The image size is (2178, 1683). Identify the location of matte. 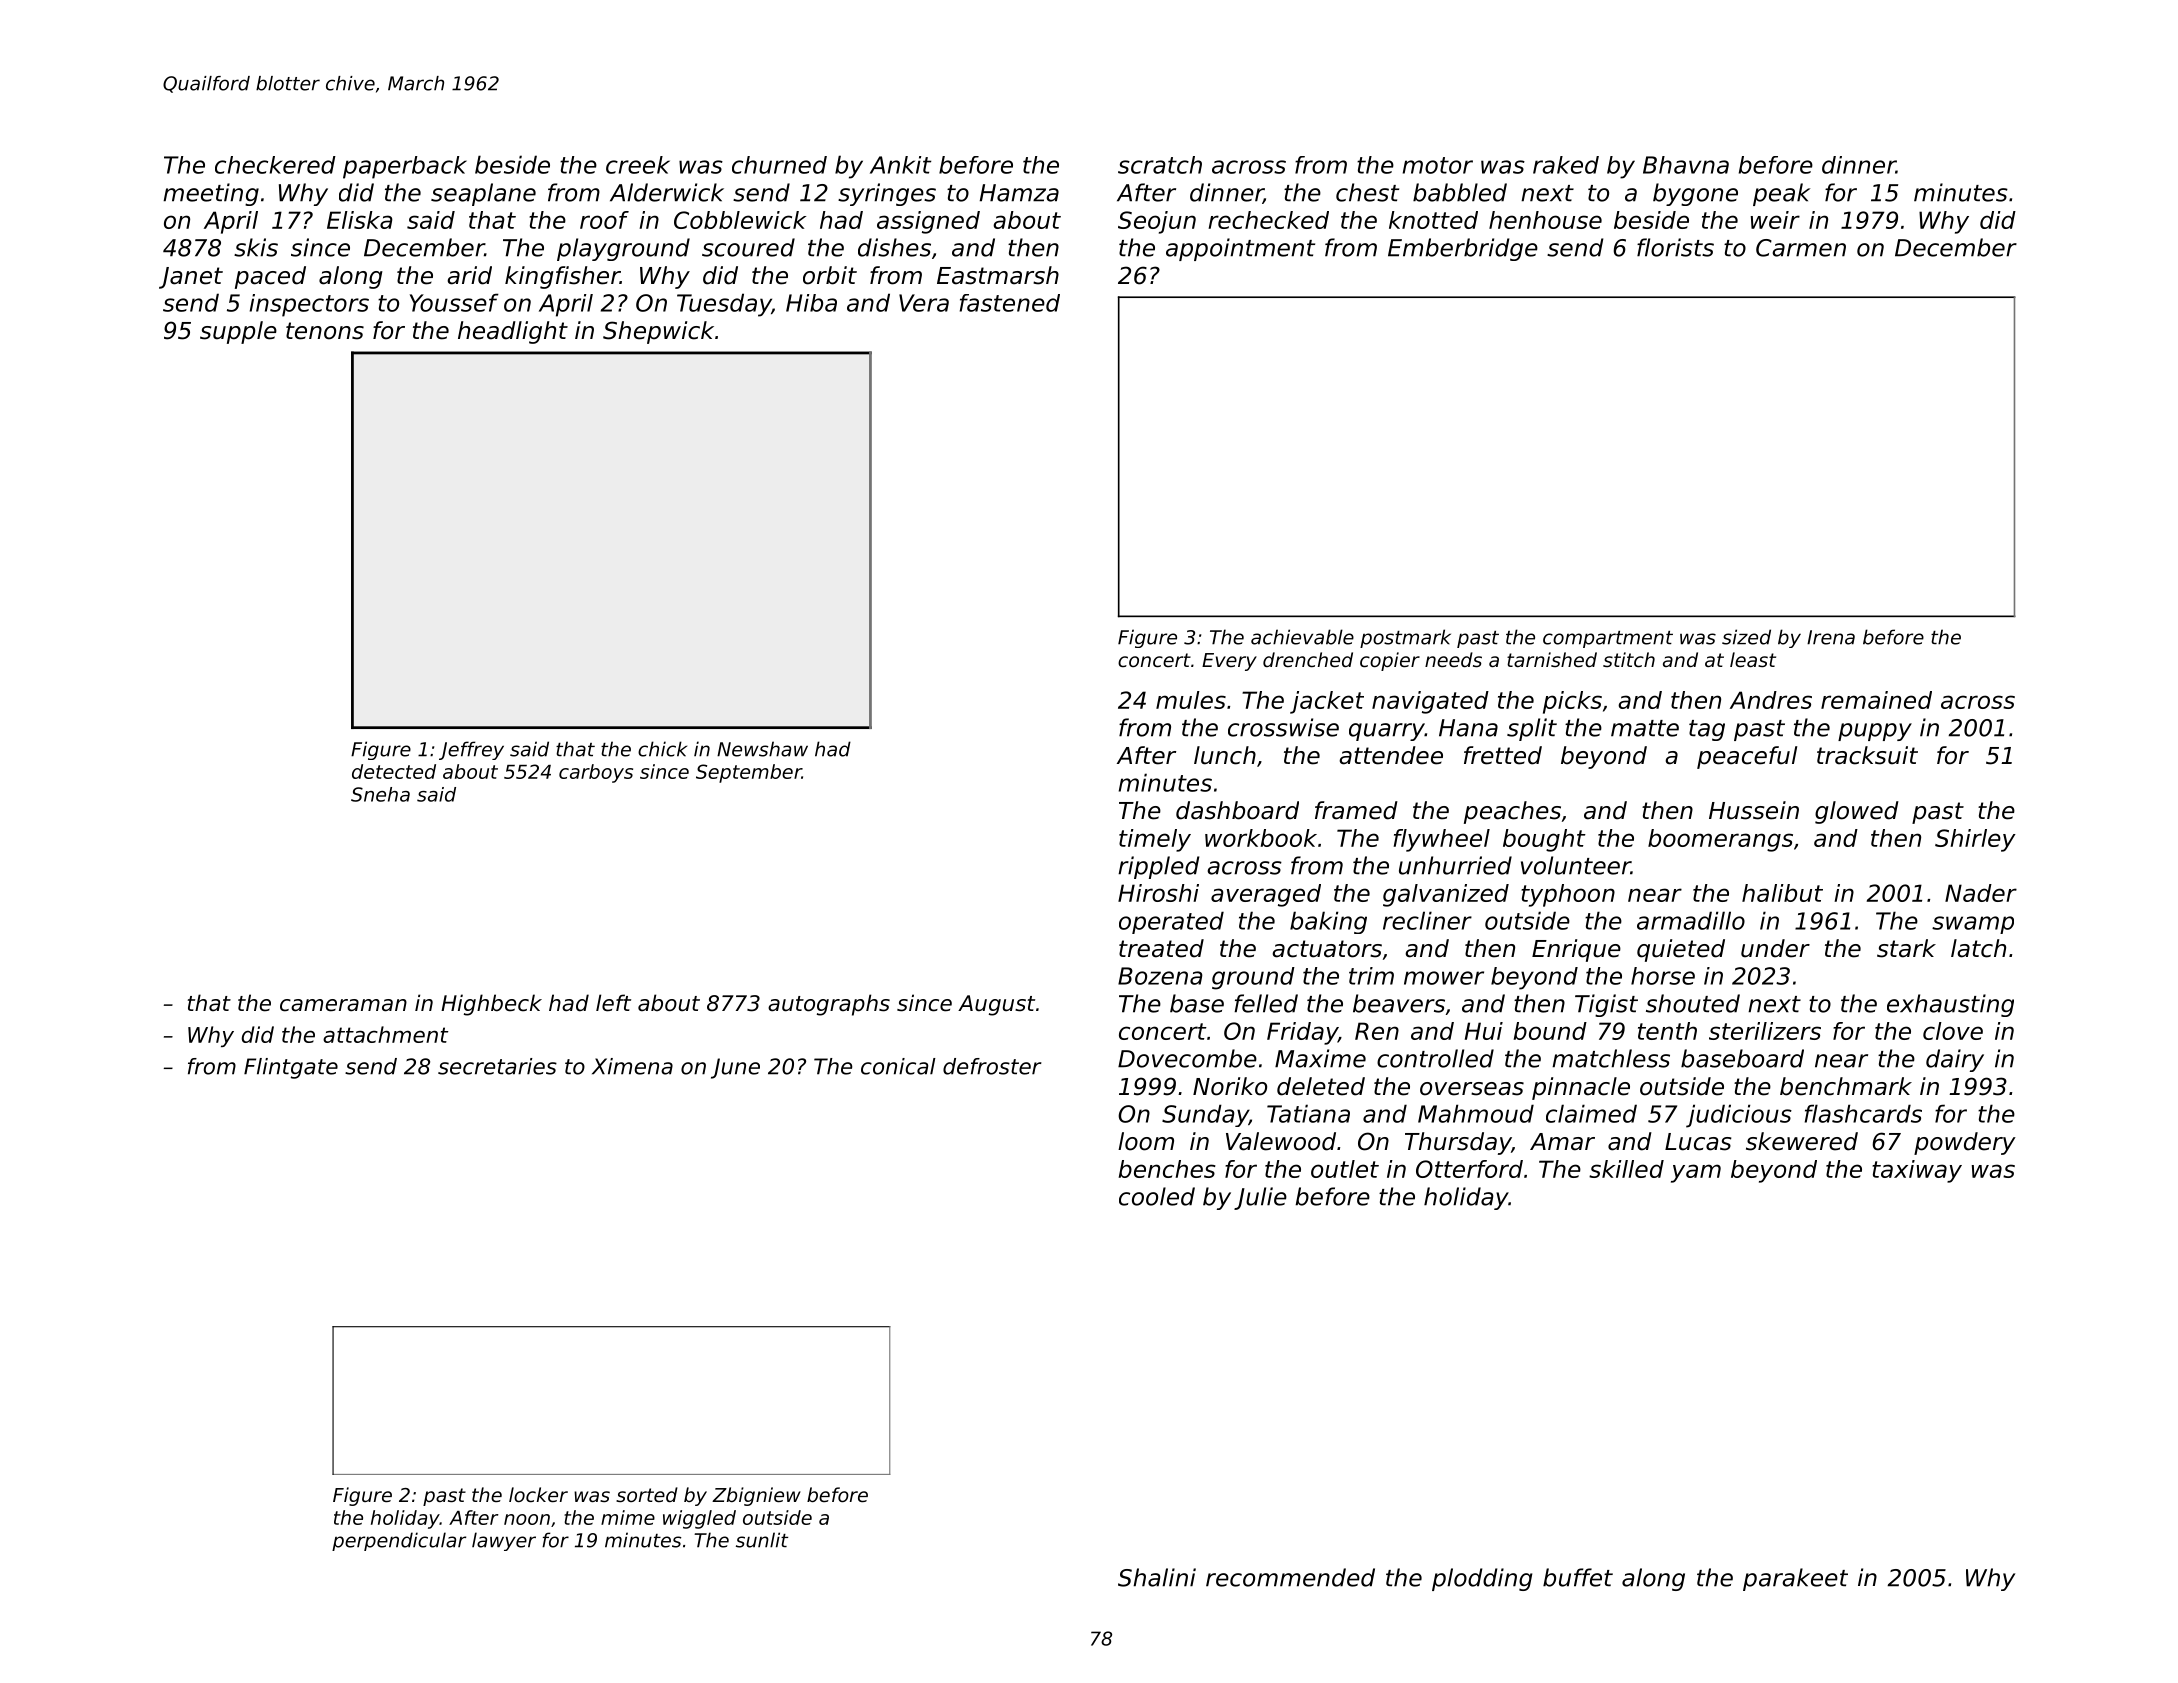
(1645, 728).
